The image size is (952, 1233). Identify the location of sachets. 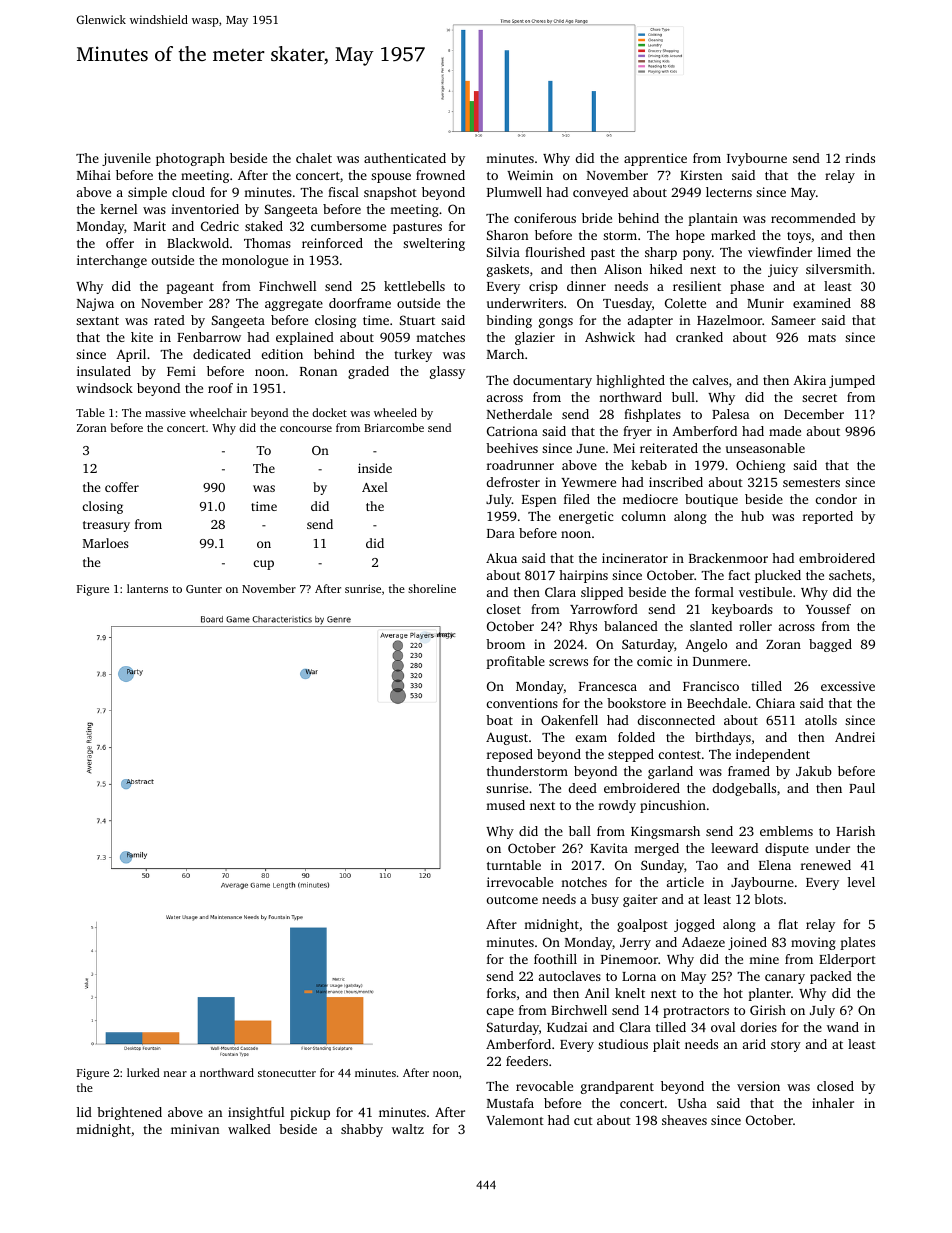
(850, 575).
